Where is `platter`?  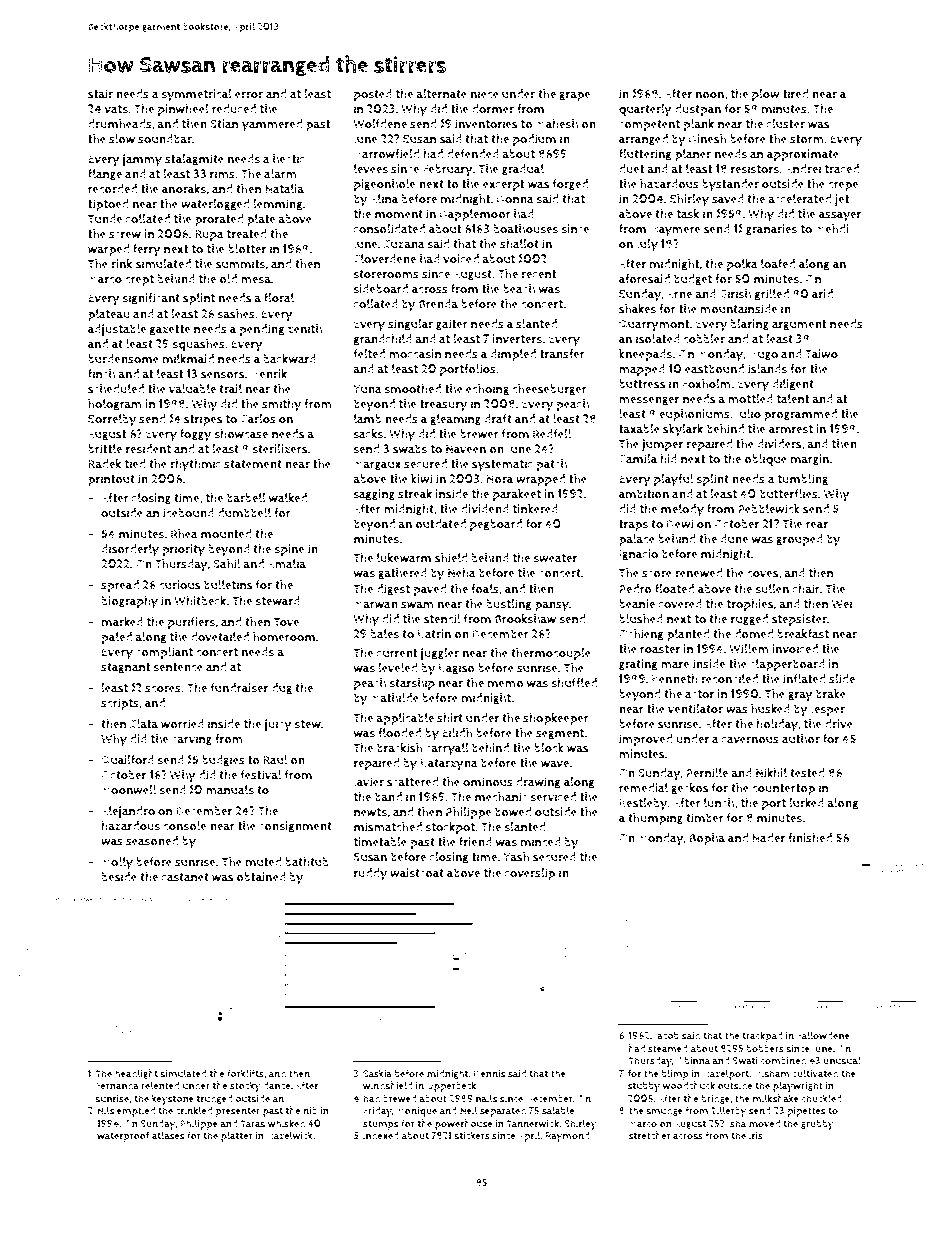
platter is located at coordinates (237, 1136).
